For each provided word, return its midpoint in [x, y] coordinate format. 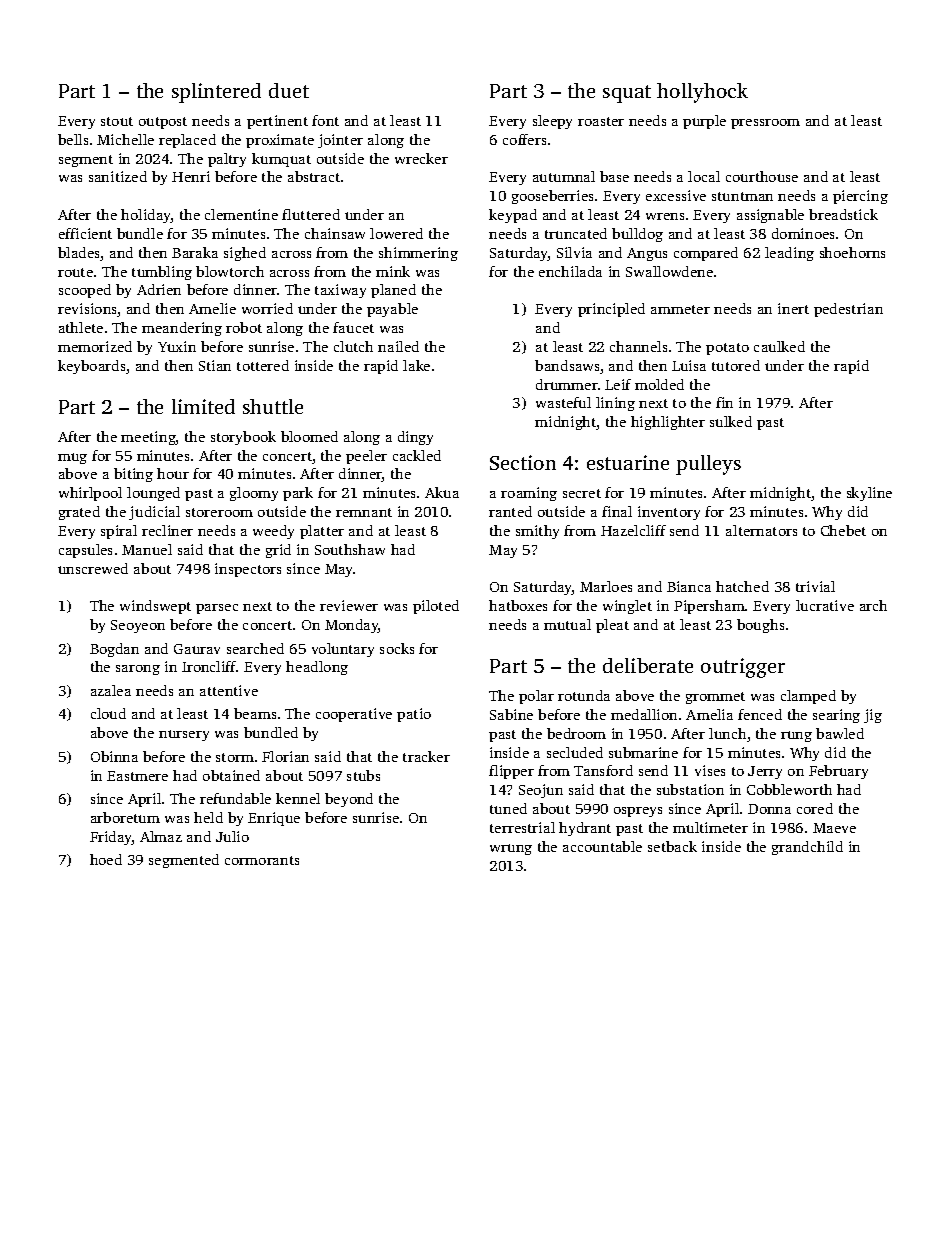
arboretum [125, 817]
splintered [216, 93]
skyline [869, 494]
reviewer [349, 605]
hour [173, 473]
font [325, 120]
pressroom [765, 124]
